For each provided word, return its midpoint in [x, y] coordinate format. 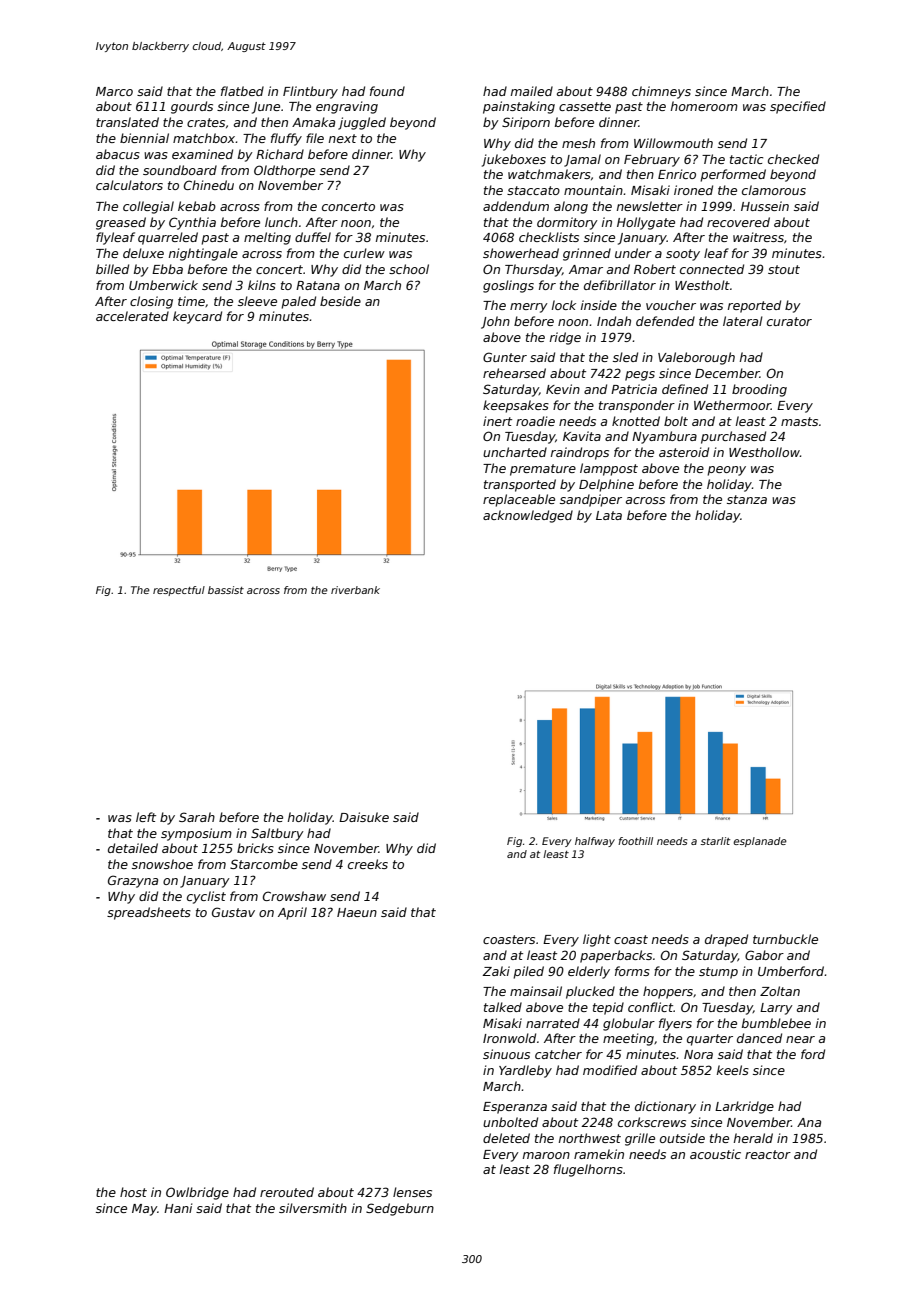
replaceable [519, 500]
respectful [179, 591]
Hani [178, 1208]
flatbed [242, 91]
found [387, 91]
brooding [759, 390]
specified [798, 107]
